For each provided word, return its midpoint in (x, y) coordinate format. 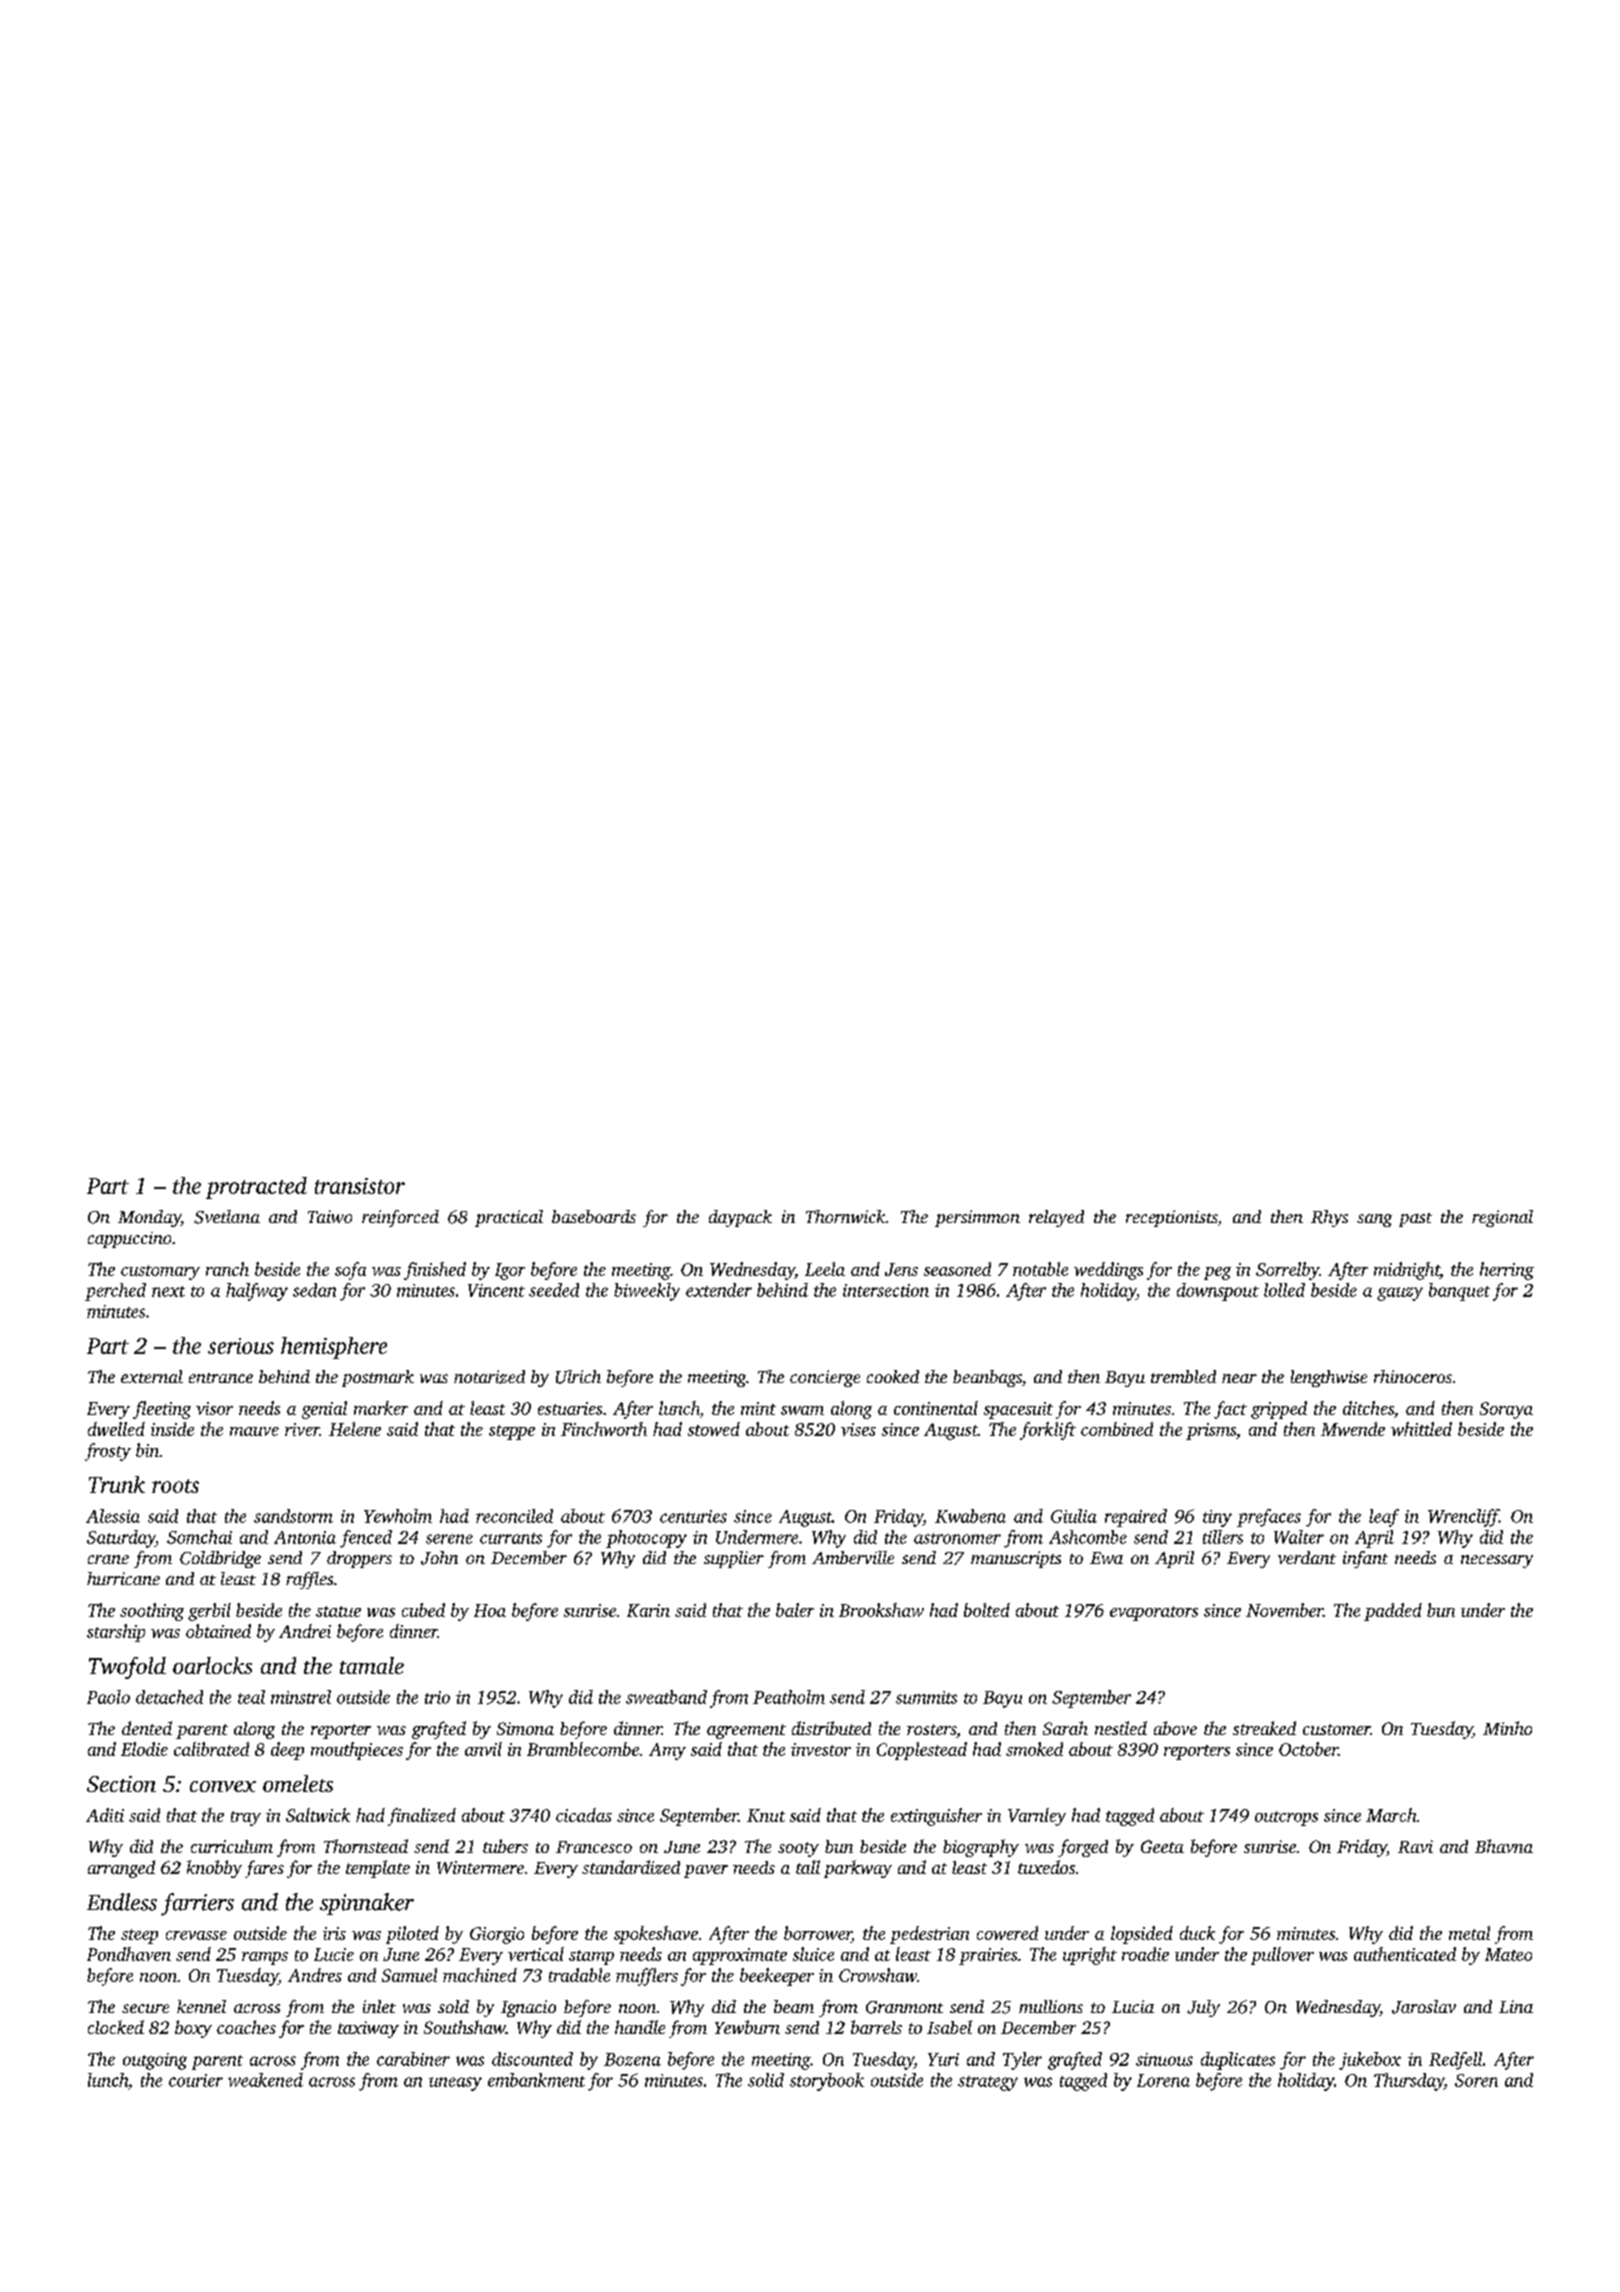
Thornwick (845, 1216)
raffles (309, 1580)
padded (1393, 1612)
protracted (256, 1188)
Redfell (1455, 2061)
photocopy (646, 1539)
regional (1502, 1218)
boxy (193, 2029)
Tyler (1022, 2061)
